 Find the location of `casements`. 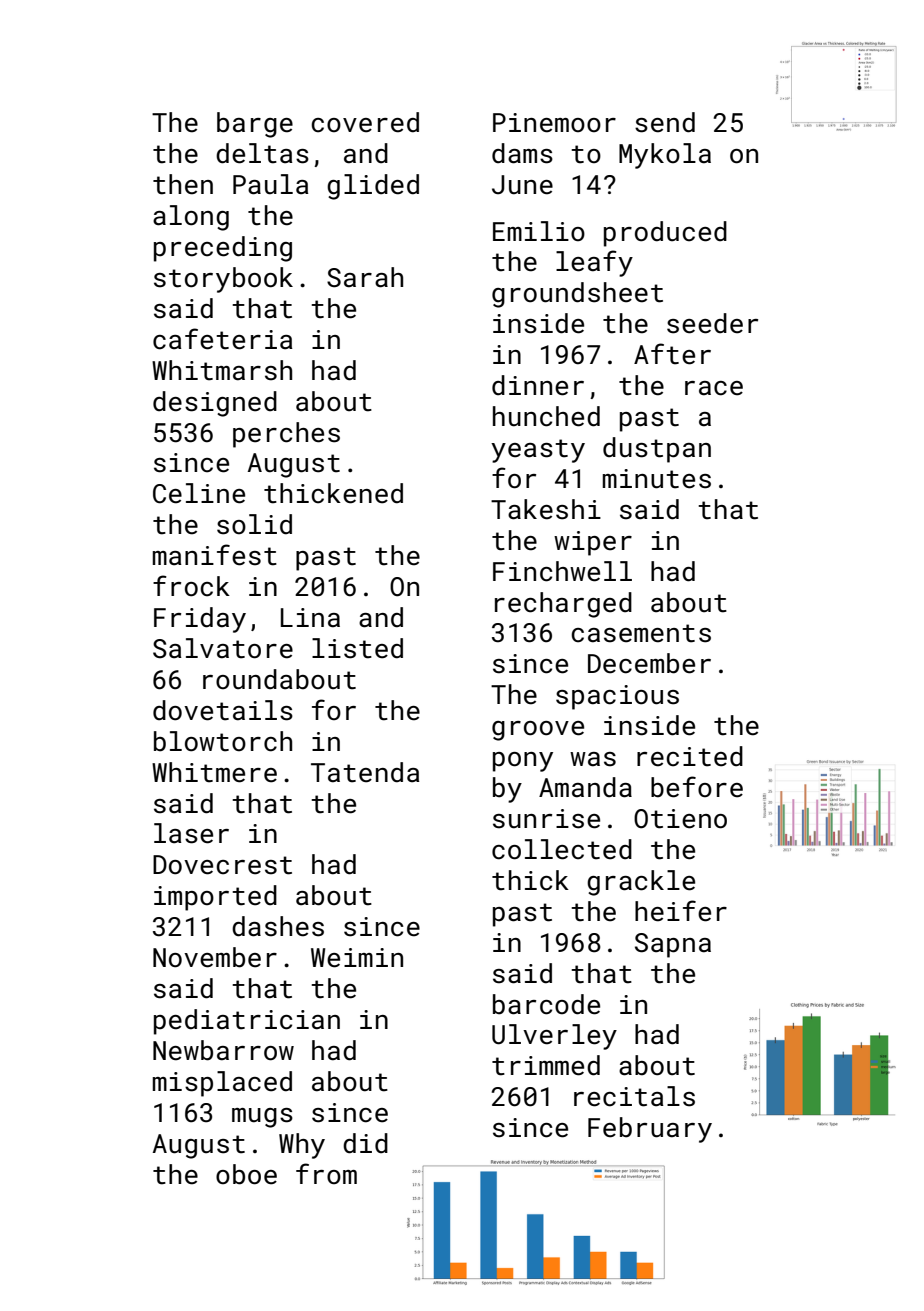

casements is located at coordinates (641, 633).
